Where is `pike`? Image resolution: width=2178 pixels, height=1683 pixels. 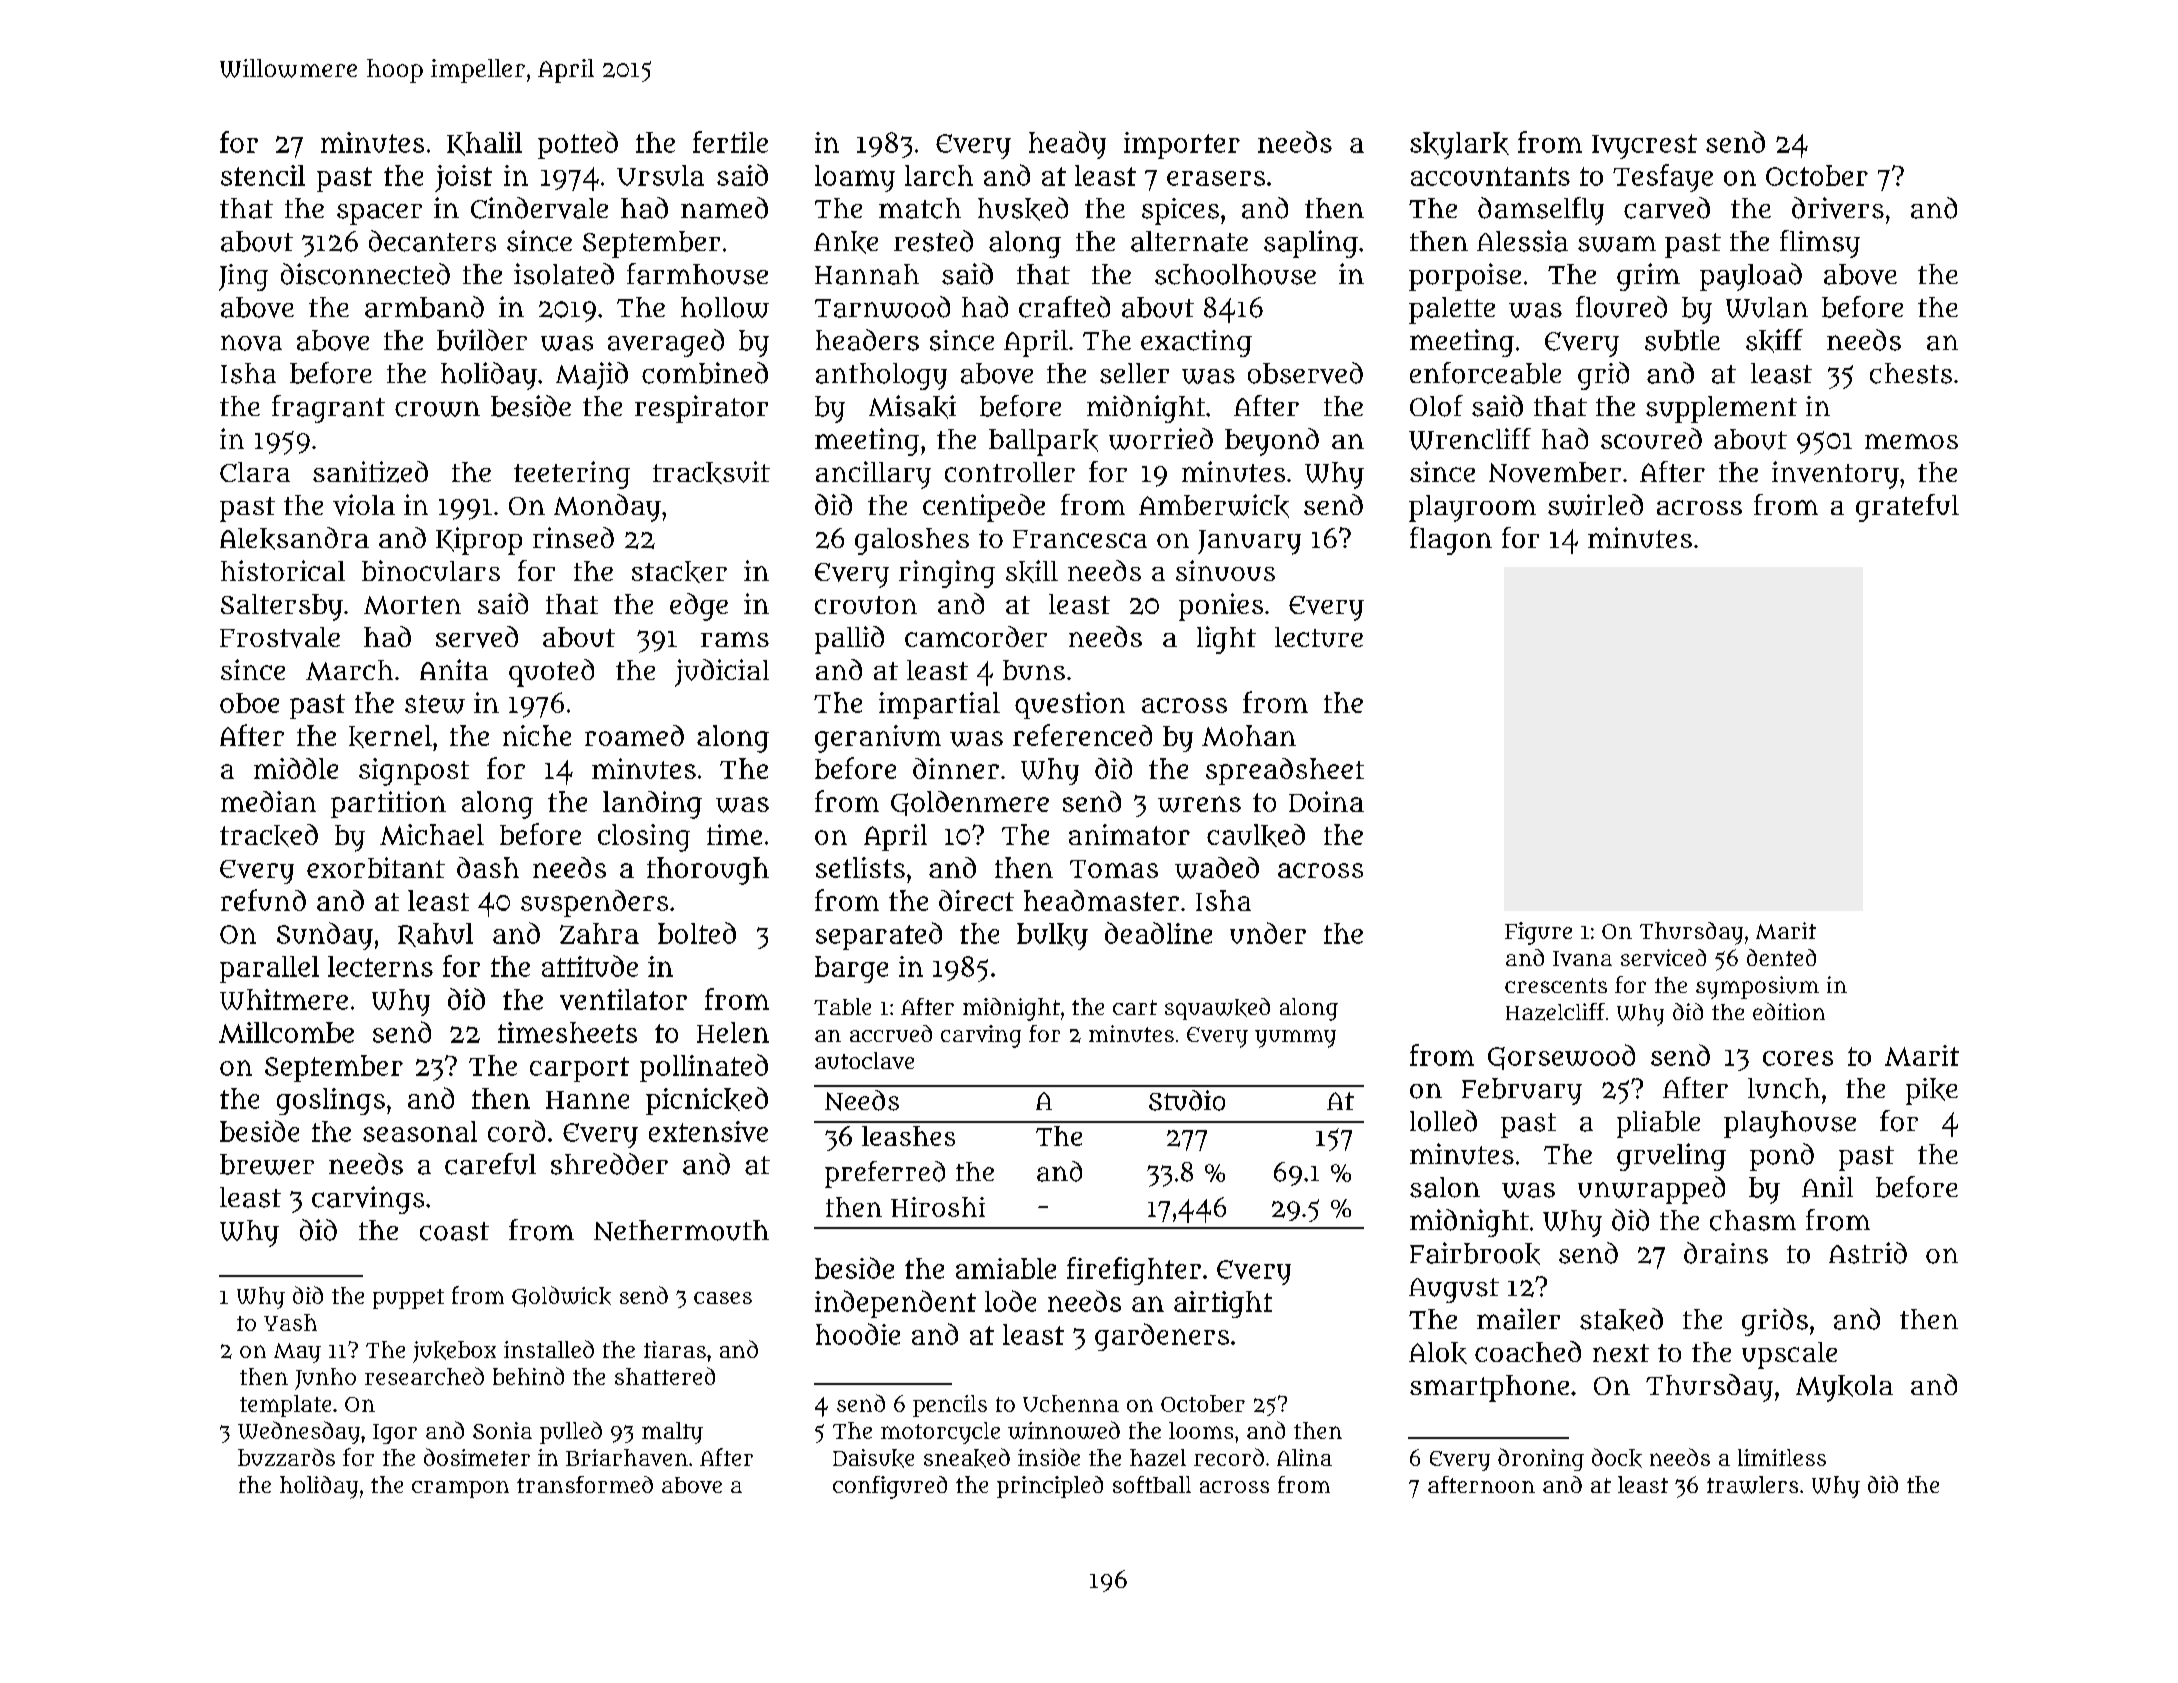 pike is located at coordinates (1932, 1091).
